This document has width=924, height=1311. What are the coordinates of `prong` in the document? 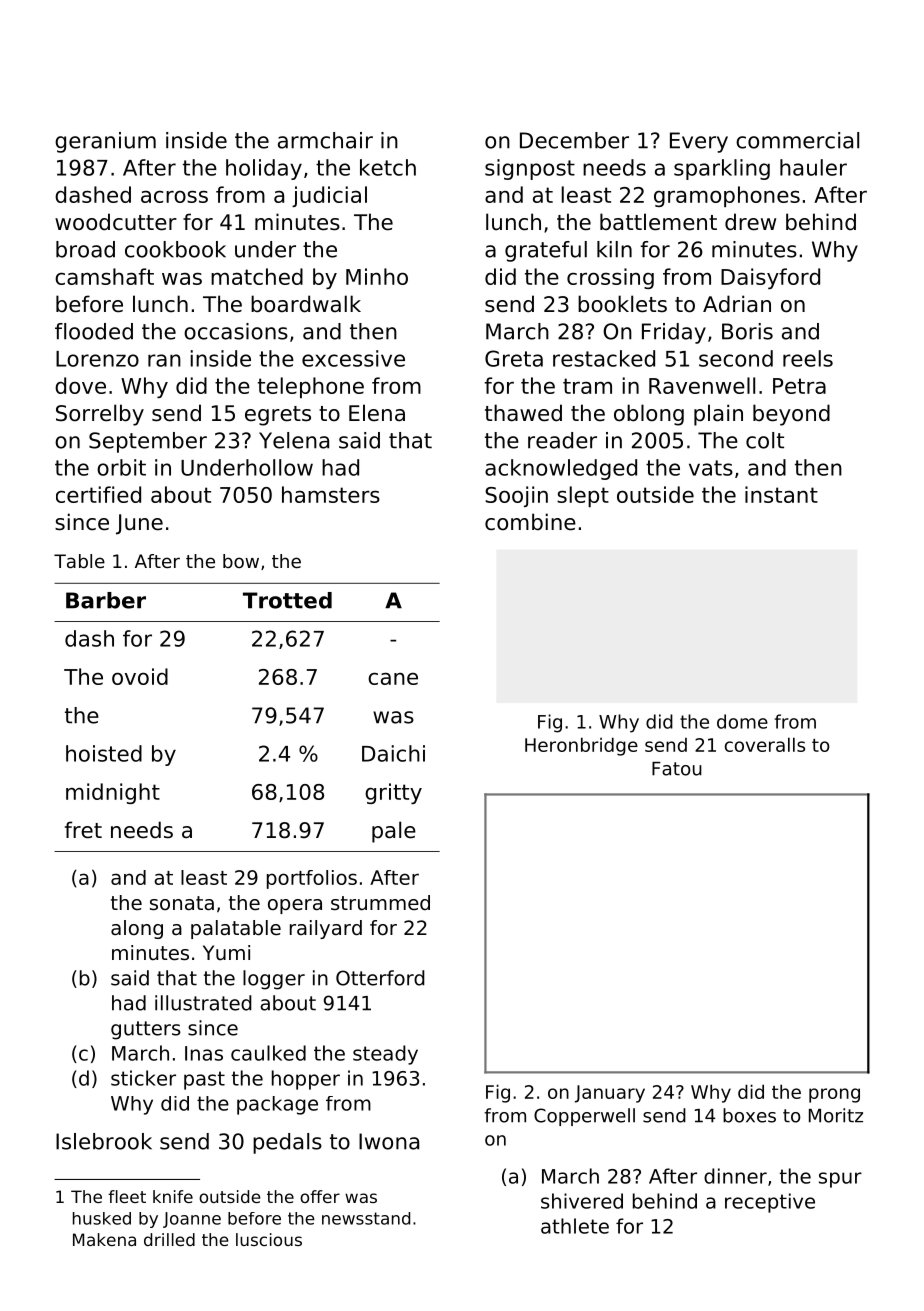 It's located at (834, 1095).
